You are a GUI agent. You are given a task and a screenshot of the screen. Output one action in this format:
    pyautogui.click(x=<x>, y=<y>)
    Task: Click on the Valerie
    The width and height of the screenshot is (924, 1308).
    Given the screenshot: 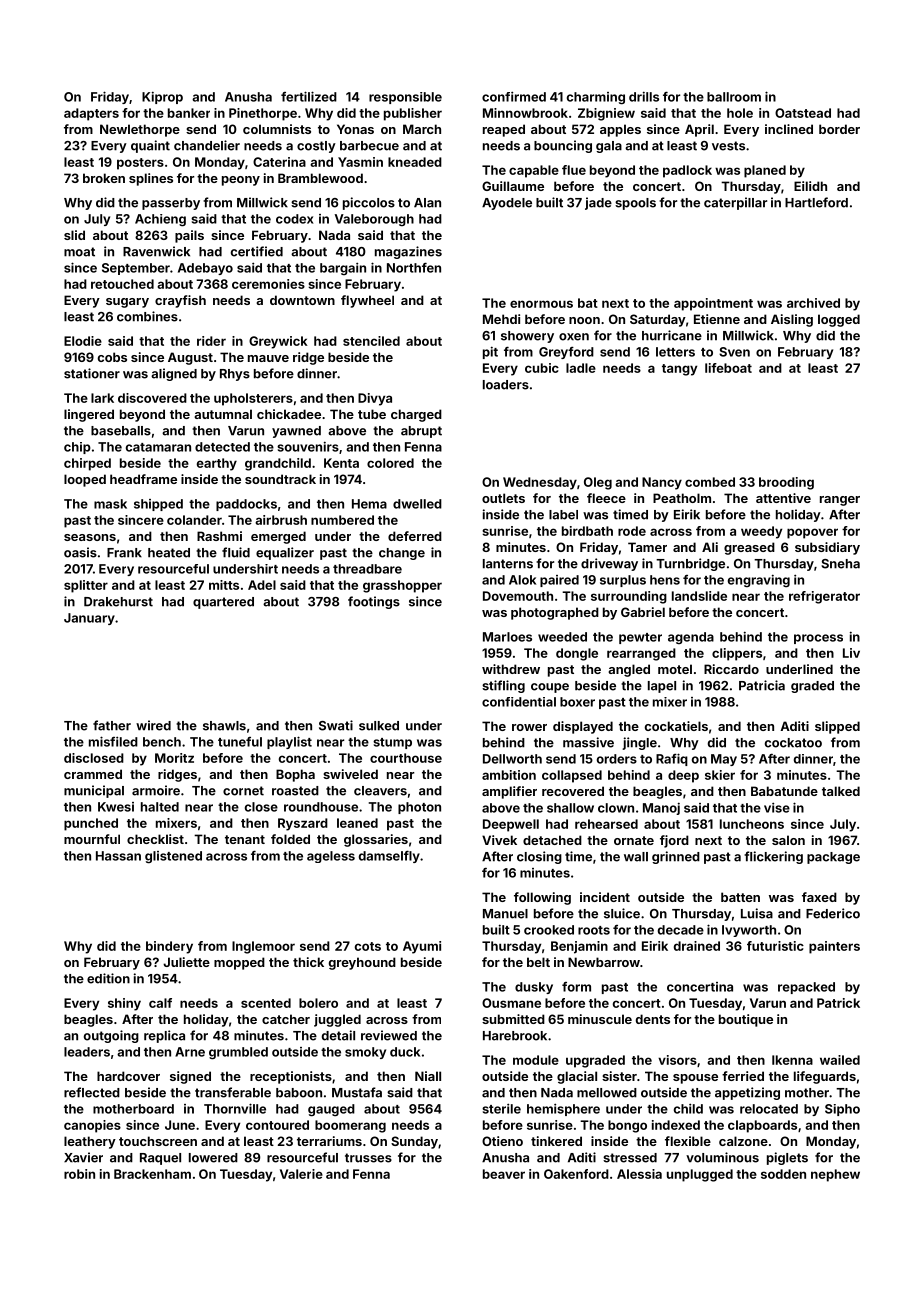 What is the action you would take?
    pyautogui.click(x=301, y=1174)
